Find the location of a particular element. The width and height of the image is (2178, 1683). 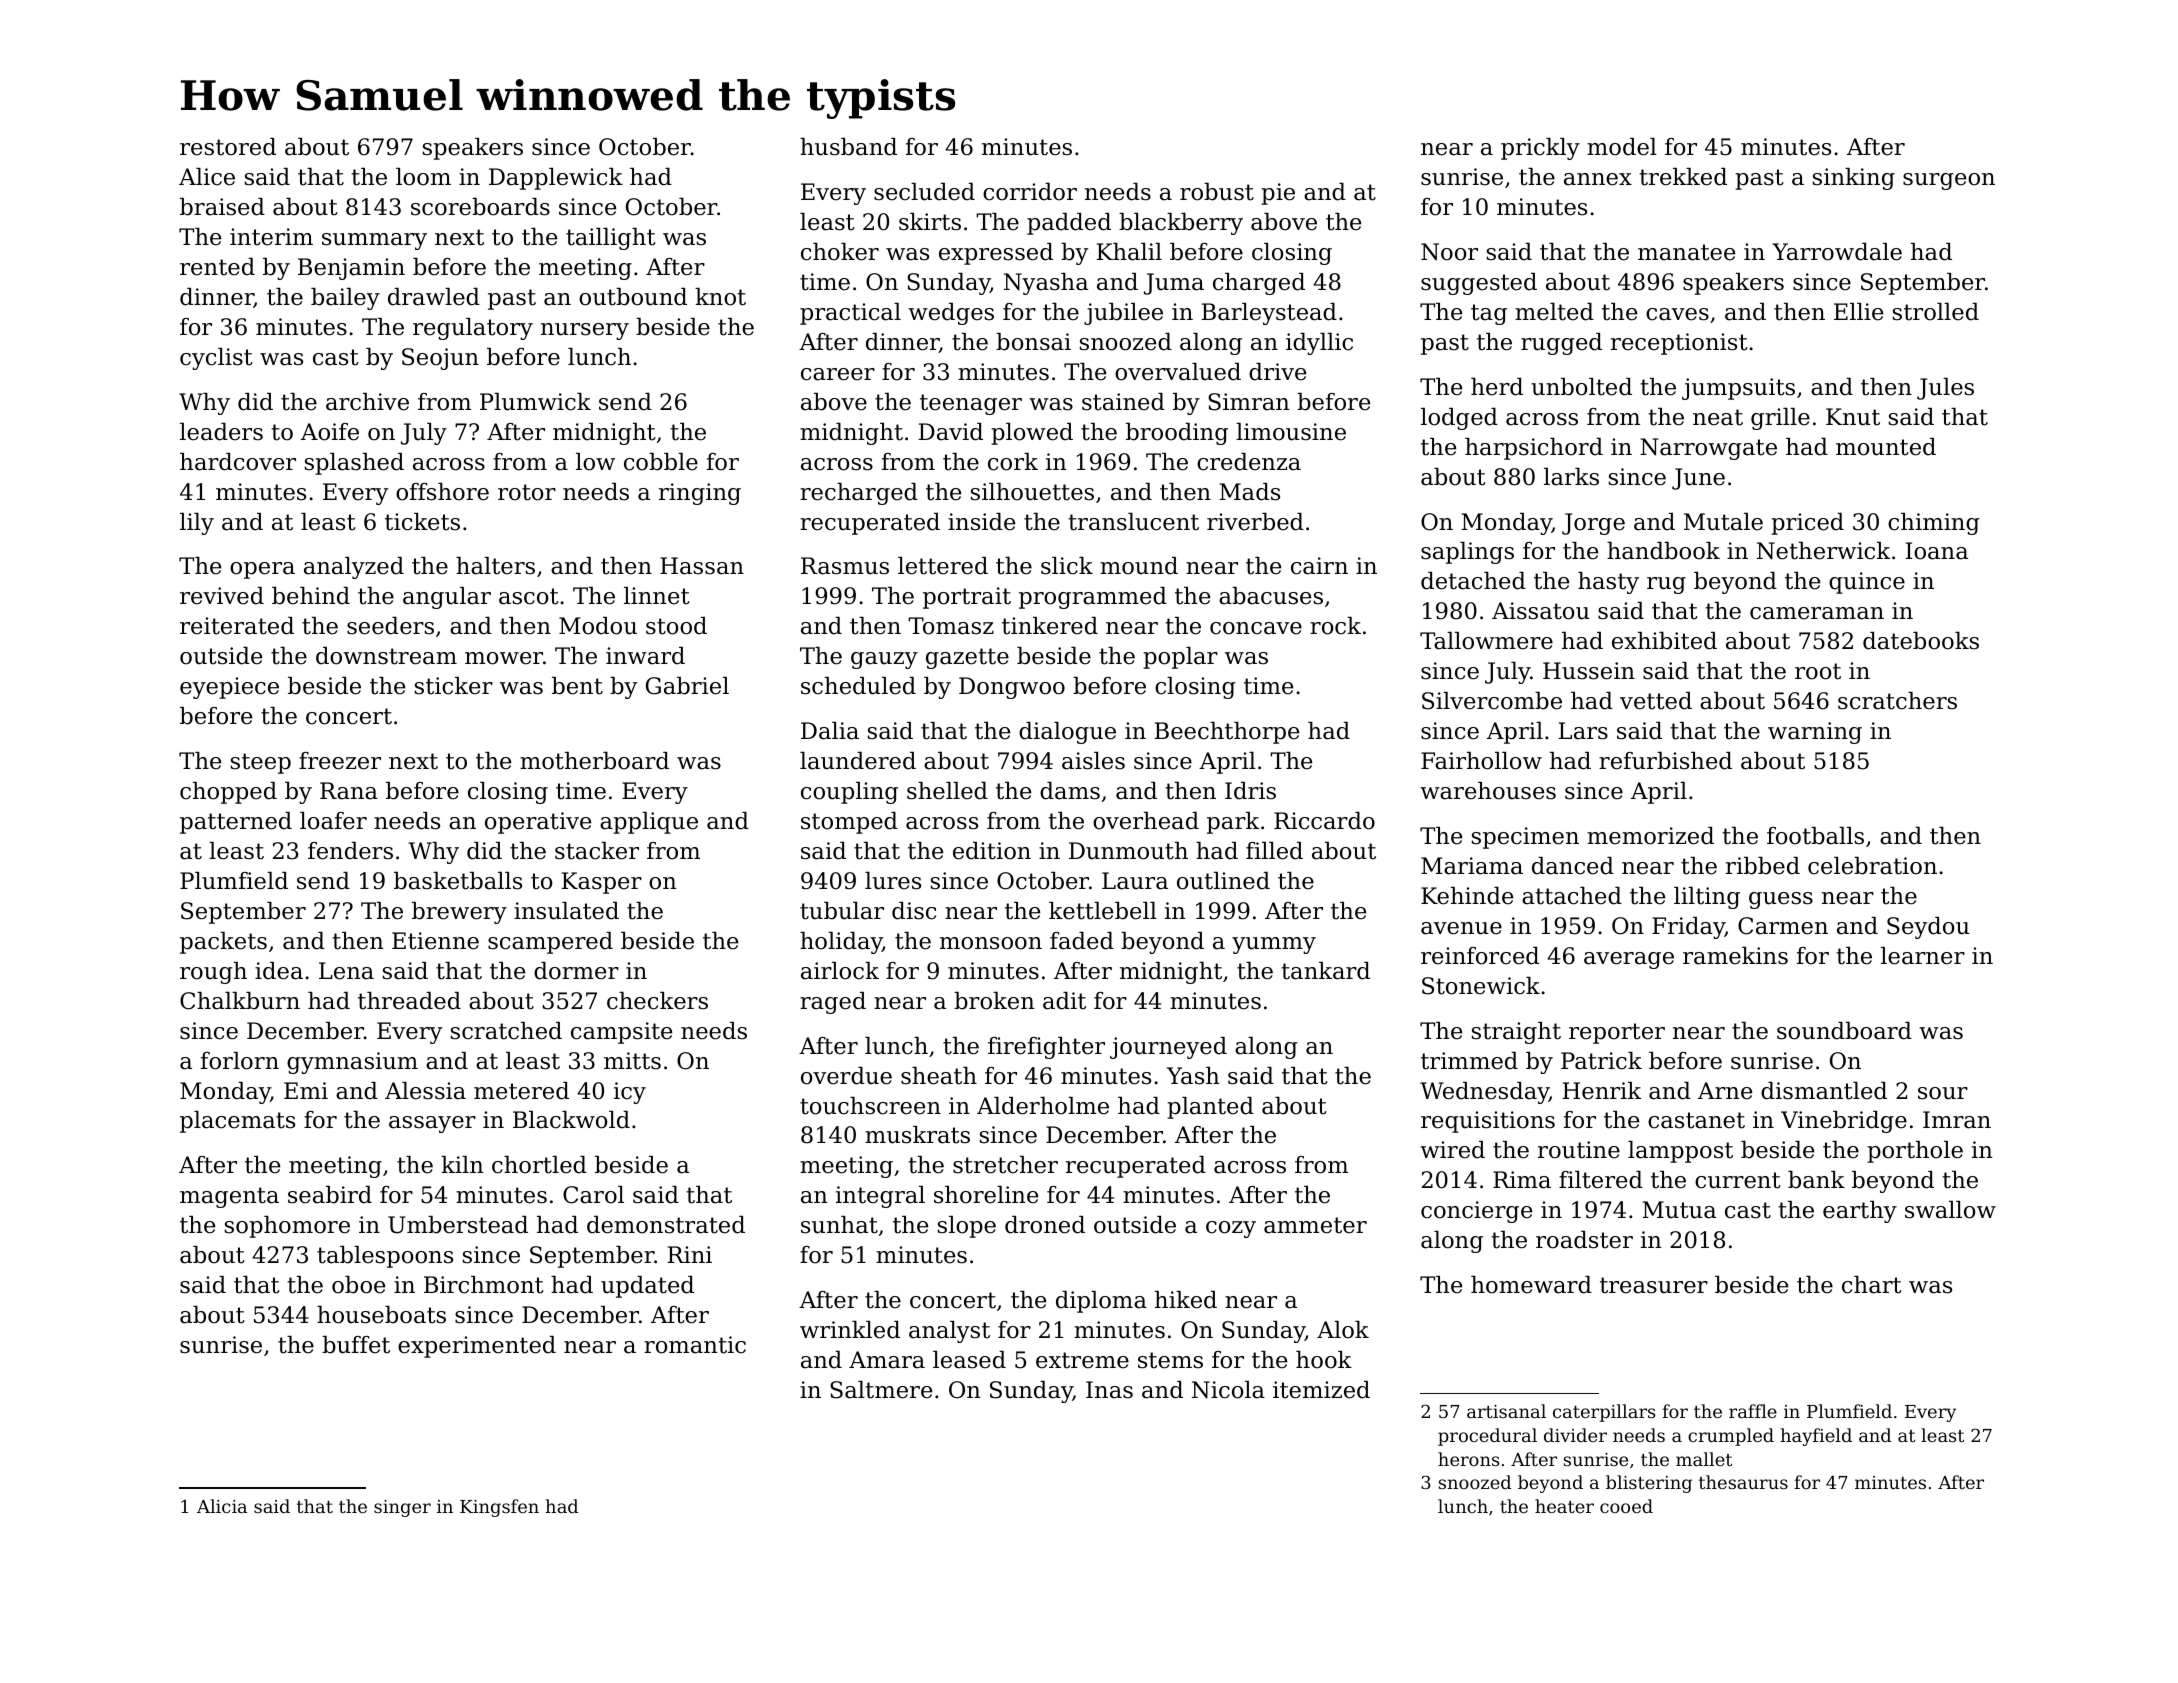

unbolted is located at coordinates (1581, 387).
